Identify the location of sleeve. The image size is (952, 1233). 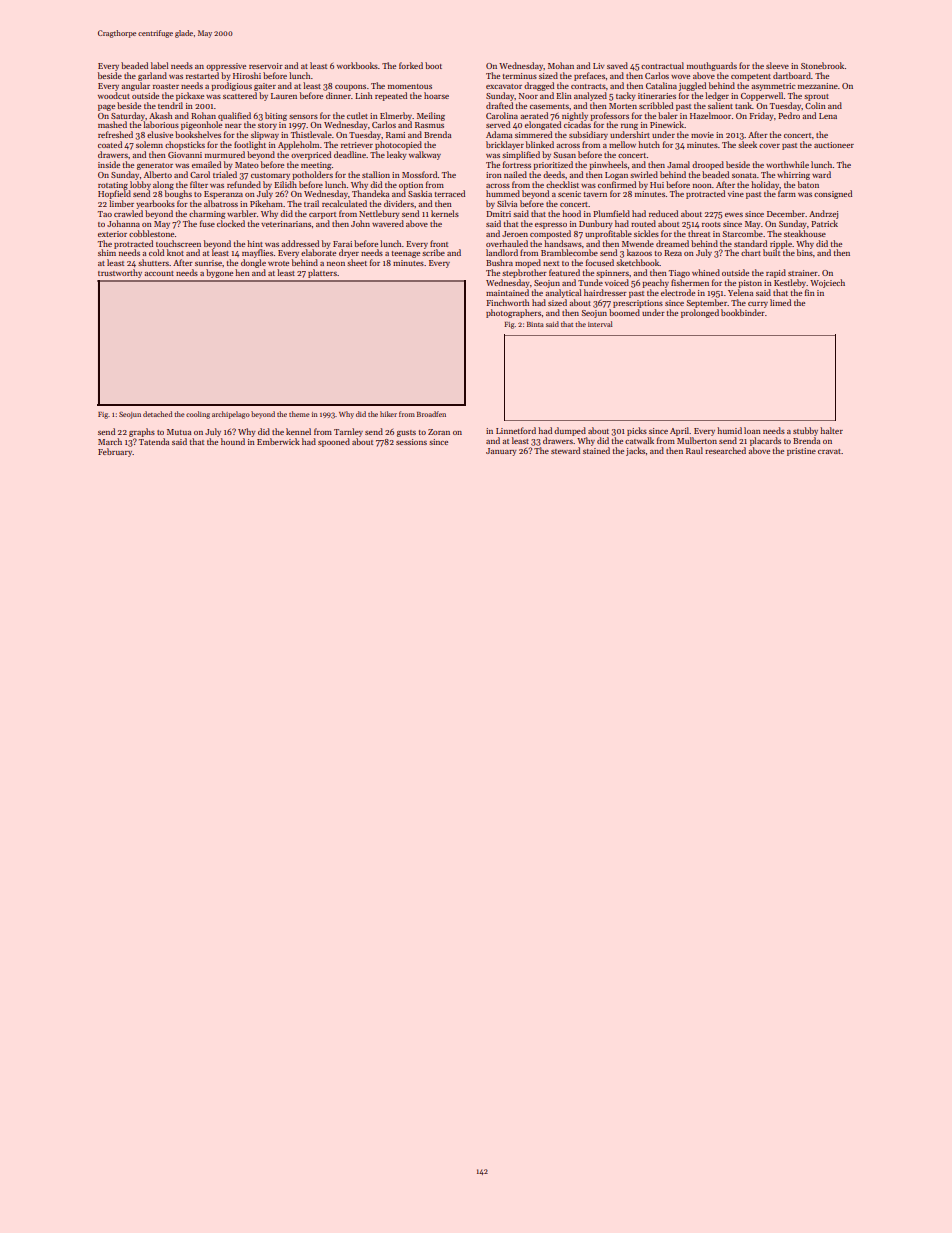
(777, 65).
